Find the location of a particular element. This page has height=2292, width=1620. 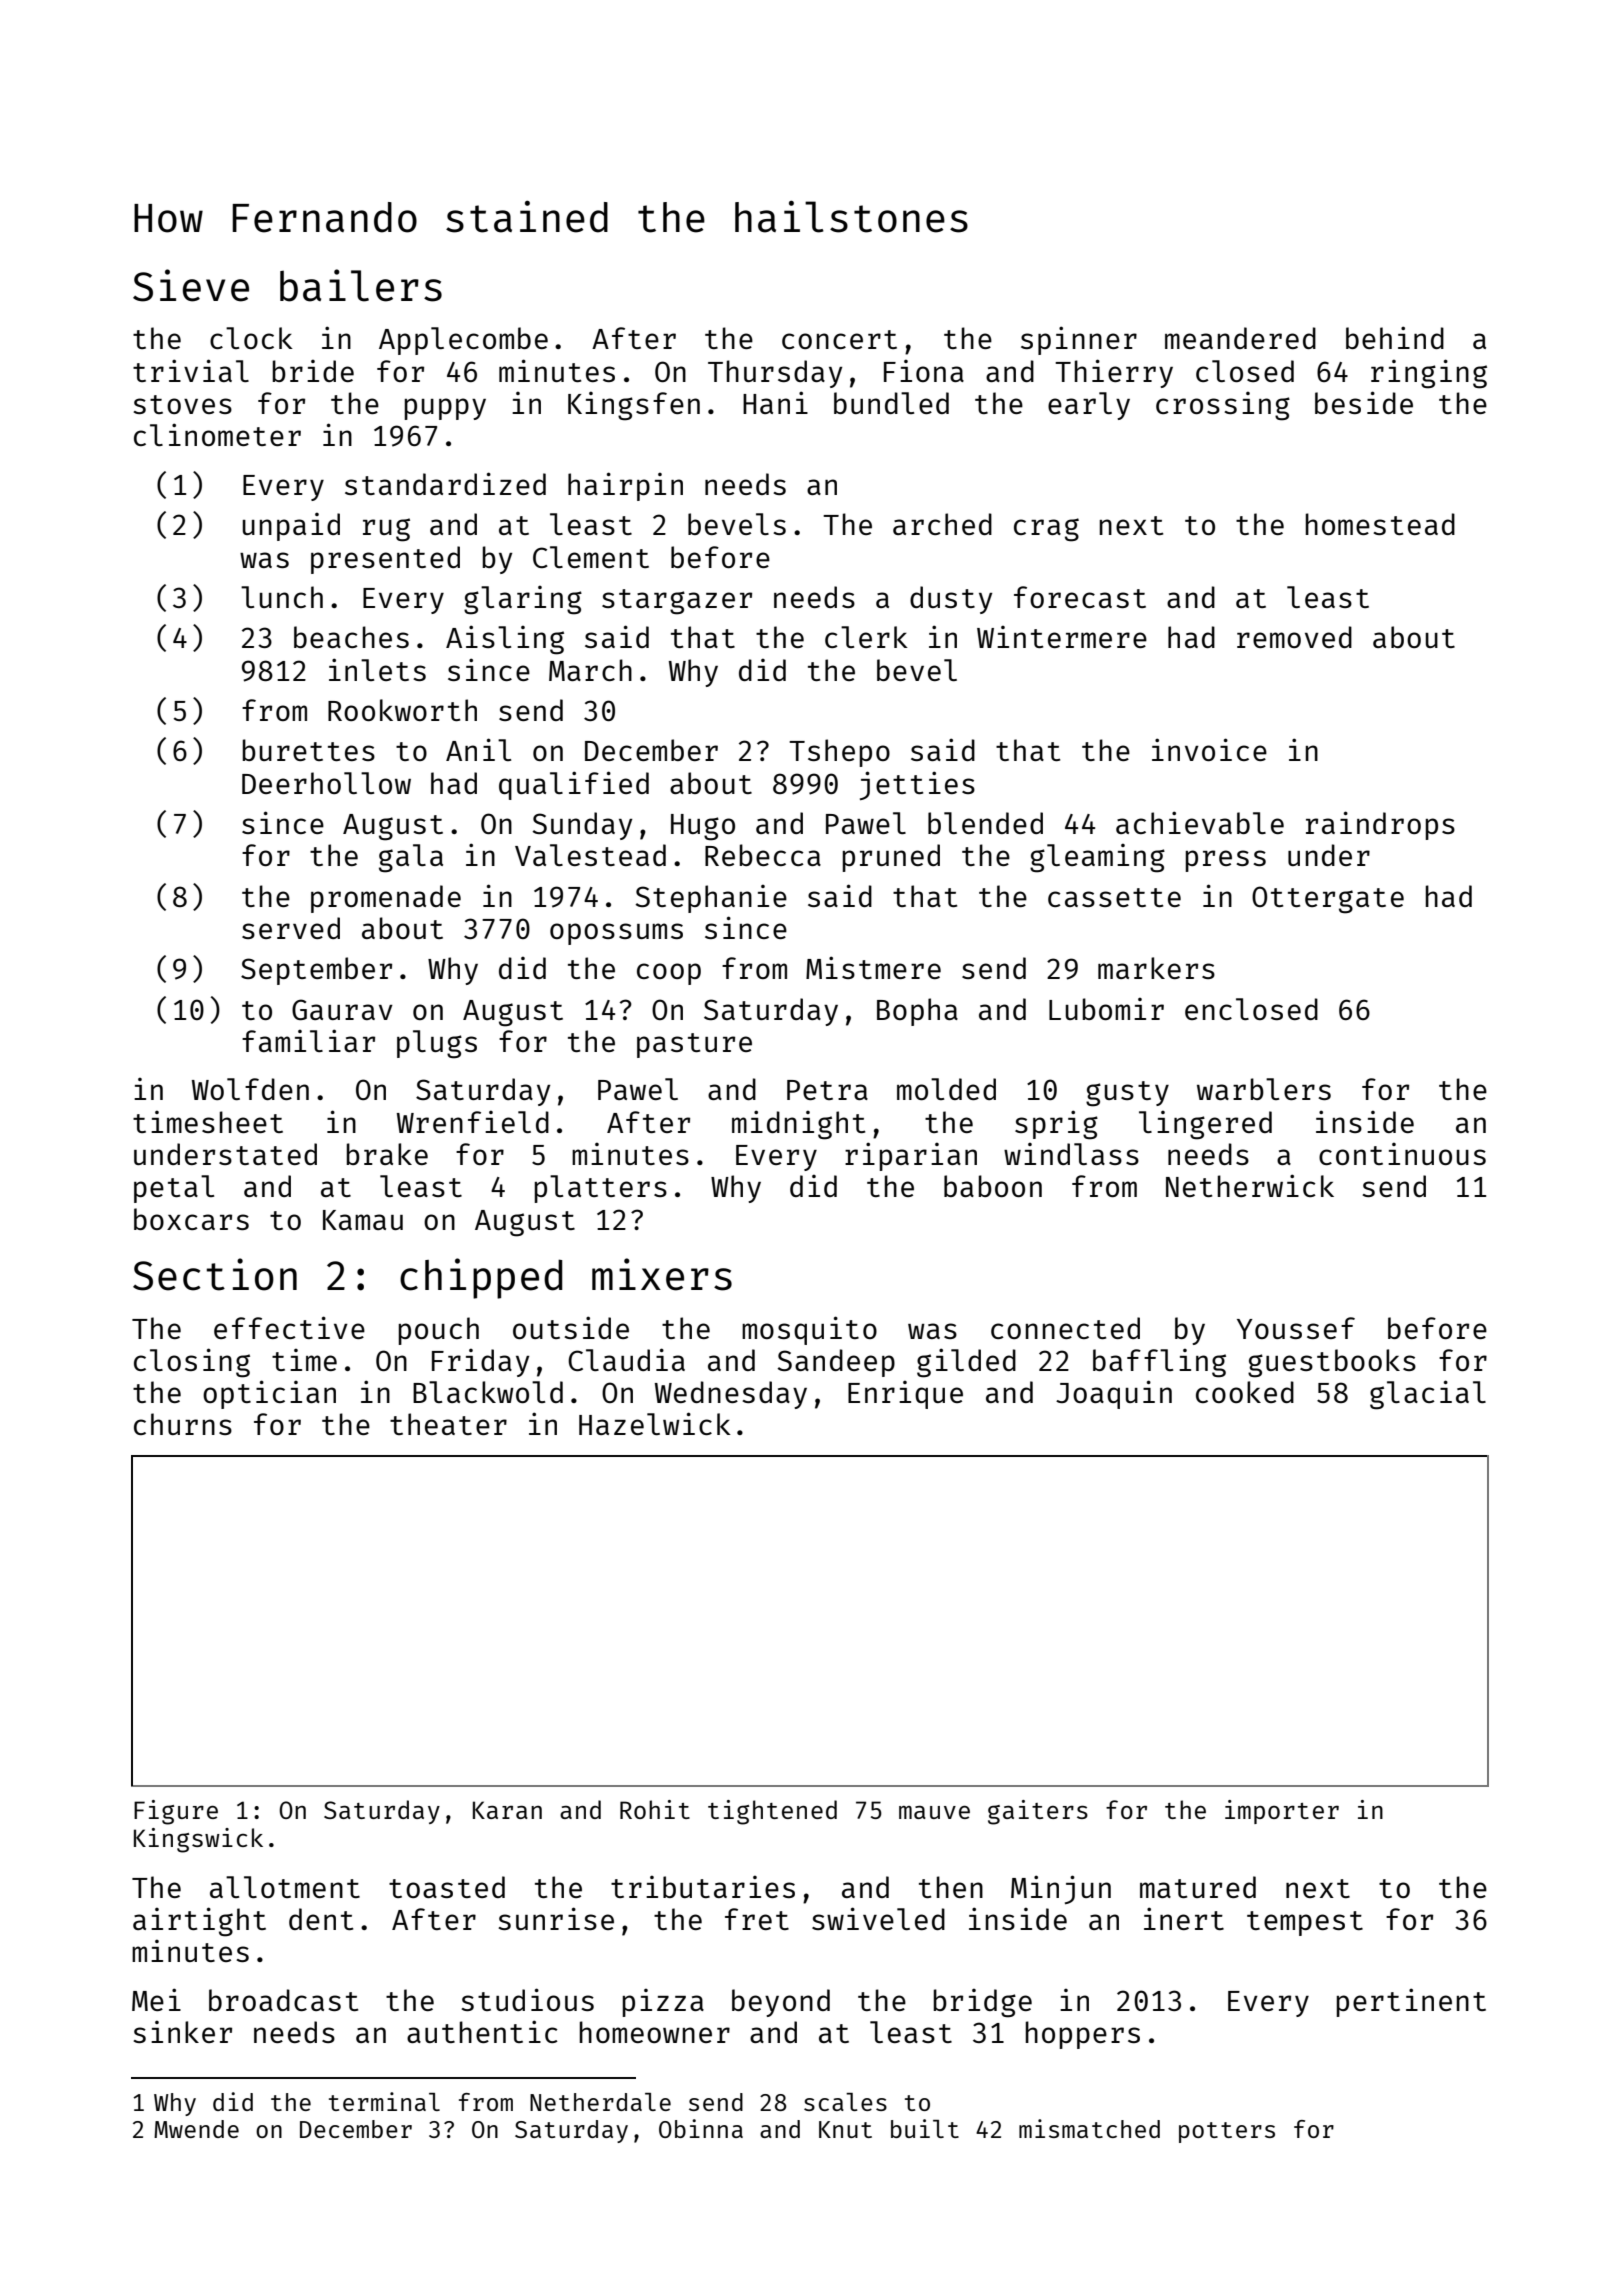

churns is located at coordinates (183, 1424).
